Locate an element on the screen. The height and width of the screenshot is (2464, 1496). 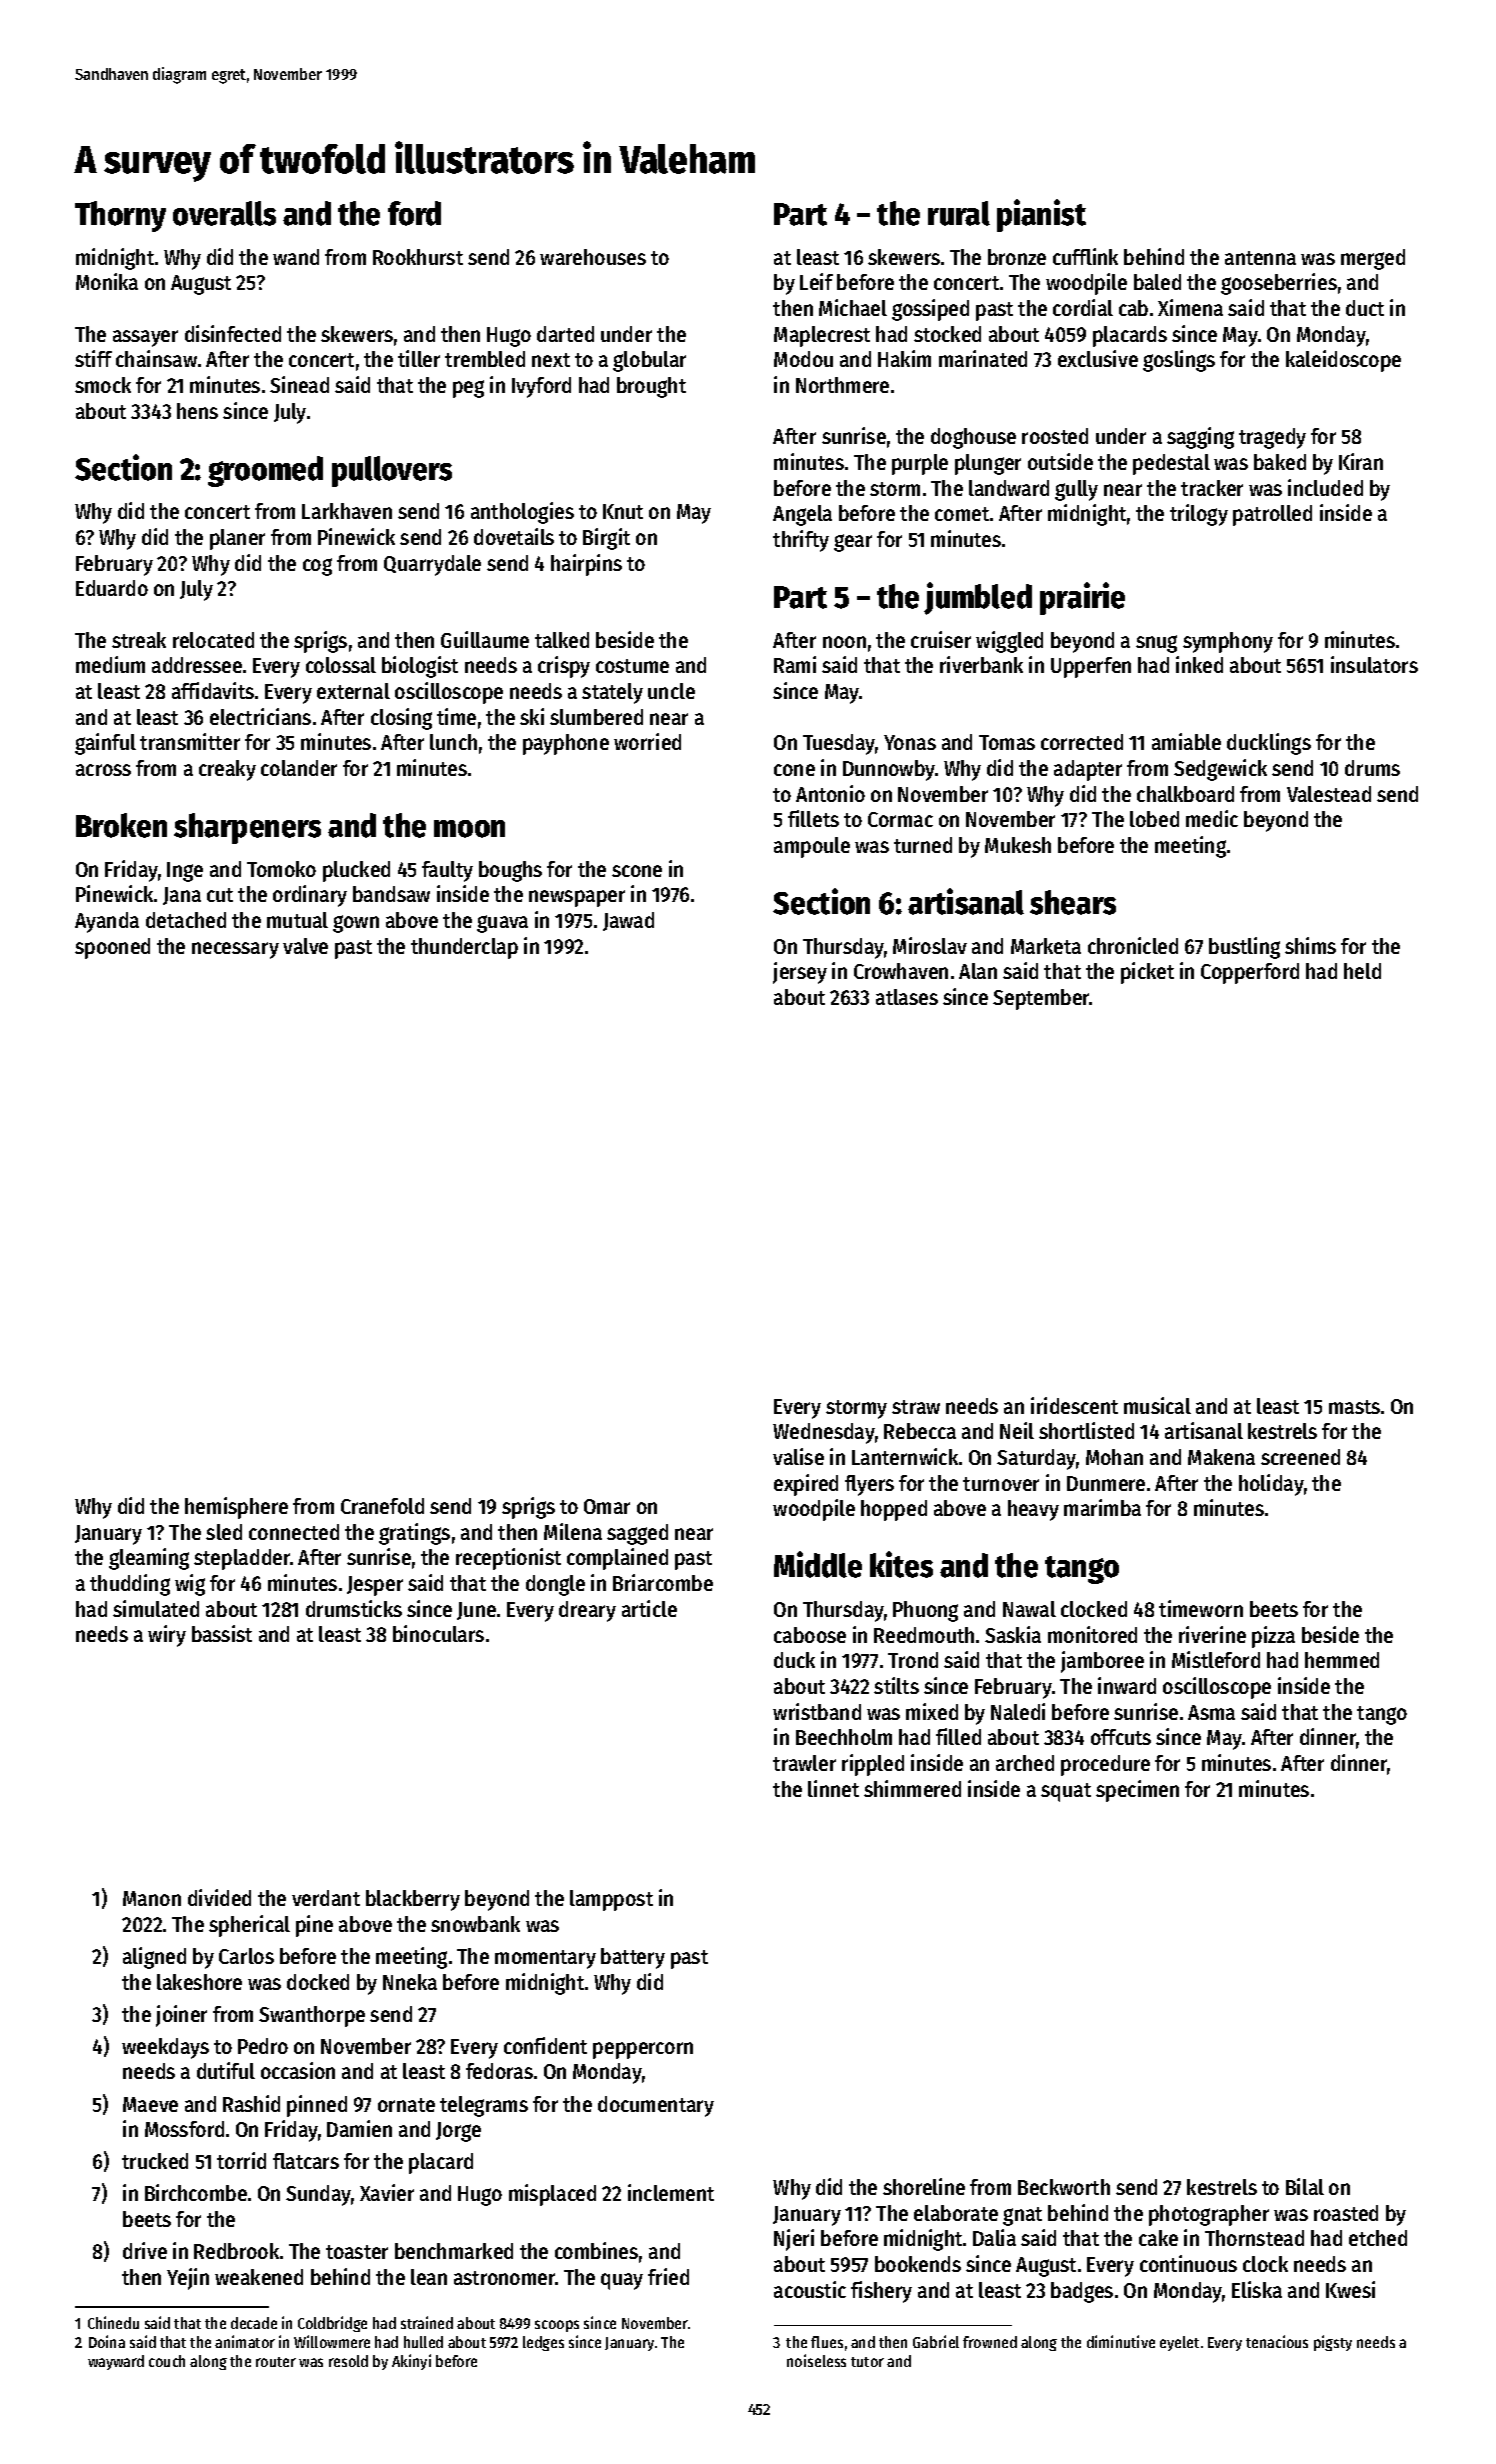
gully is located at coordinates (1076, 490).
